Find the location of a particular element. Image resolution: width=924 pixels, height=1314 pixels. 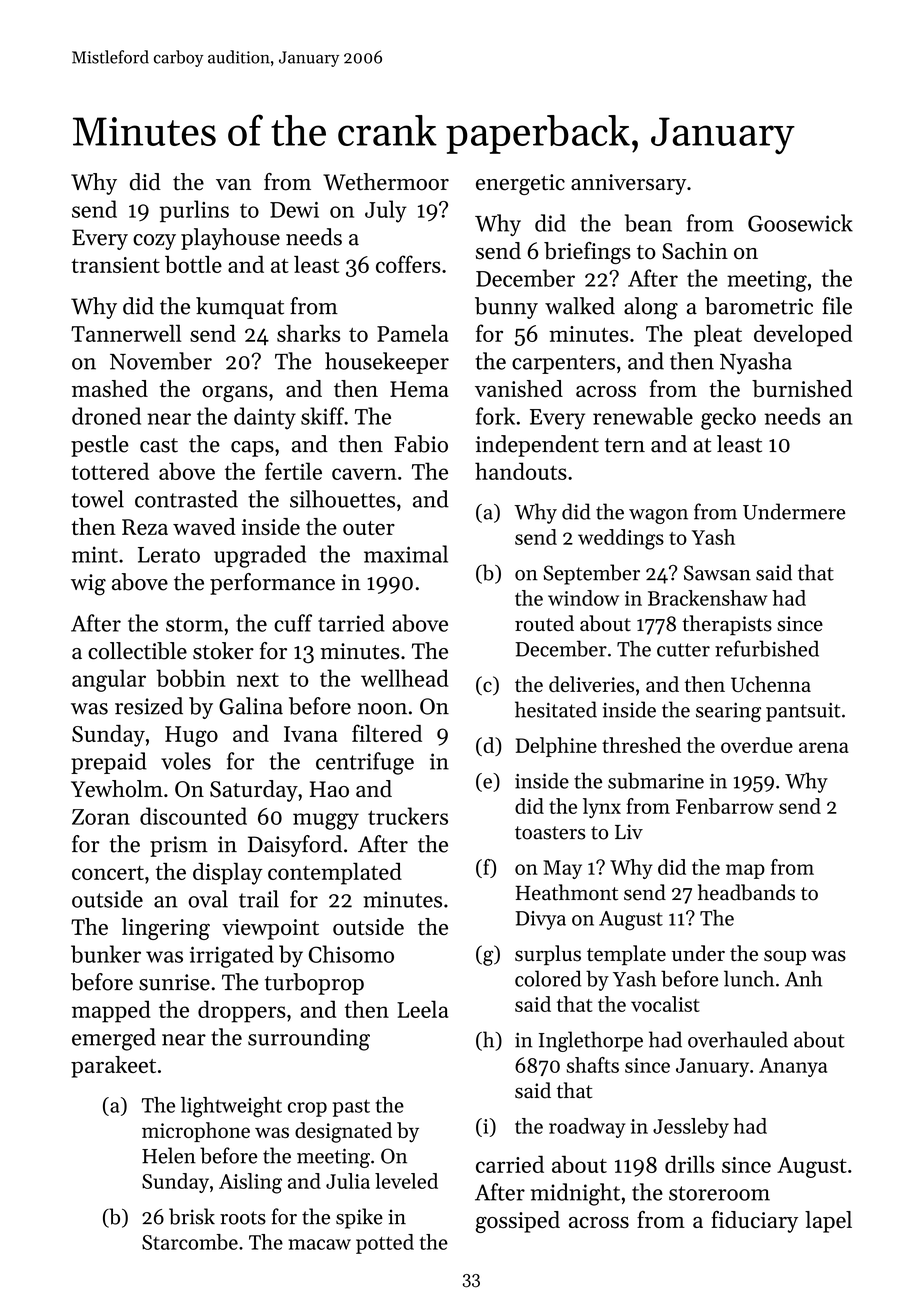

kumquat is located at coordinates (240, 308).
